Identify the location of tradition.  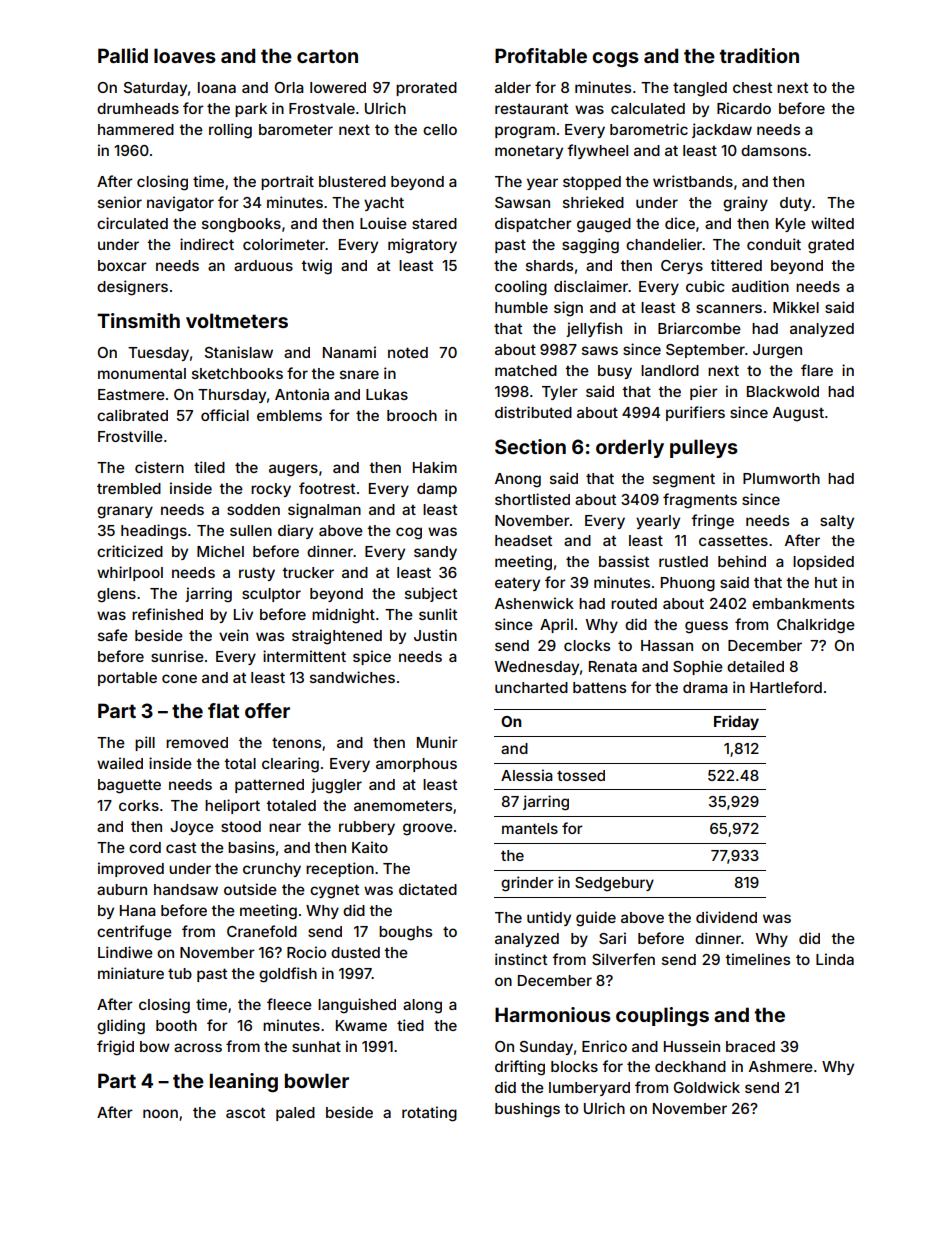
(759, 55).
